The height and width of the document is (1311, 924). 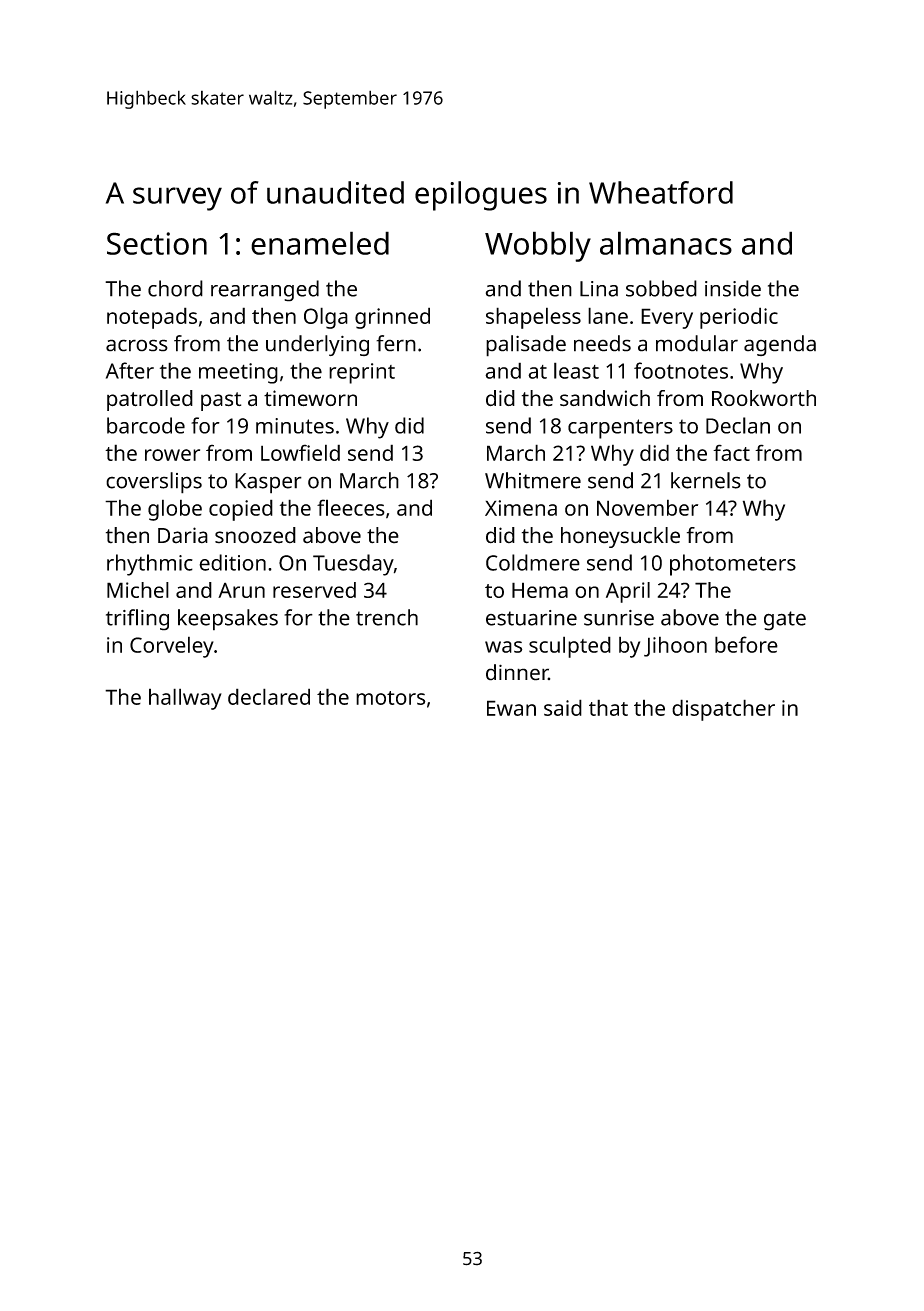 I want to click on gate, so click(x=785, y=621).
